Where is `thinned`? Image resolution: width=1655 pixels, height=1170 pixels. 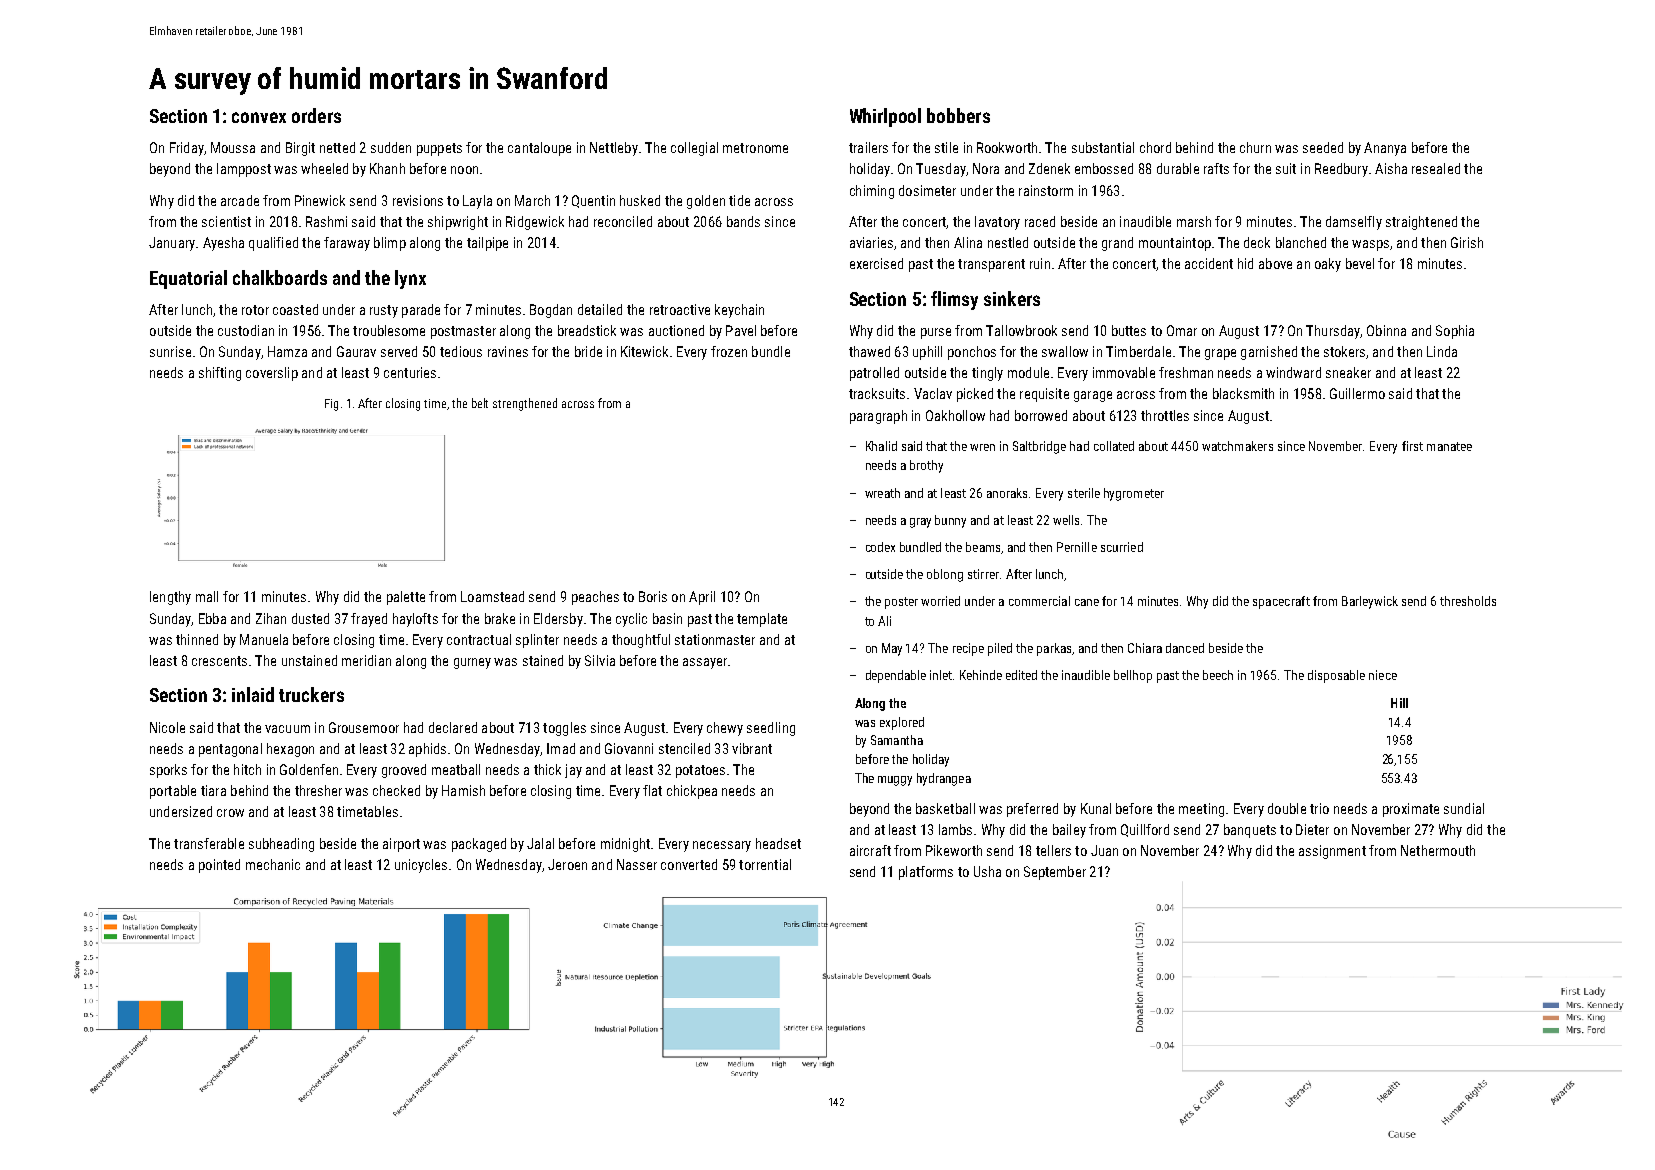
thinned is located at coordinates (197, 639).
